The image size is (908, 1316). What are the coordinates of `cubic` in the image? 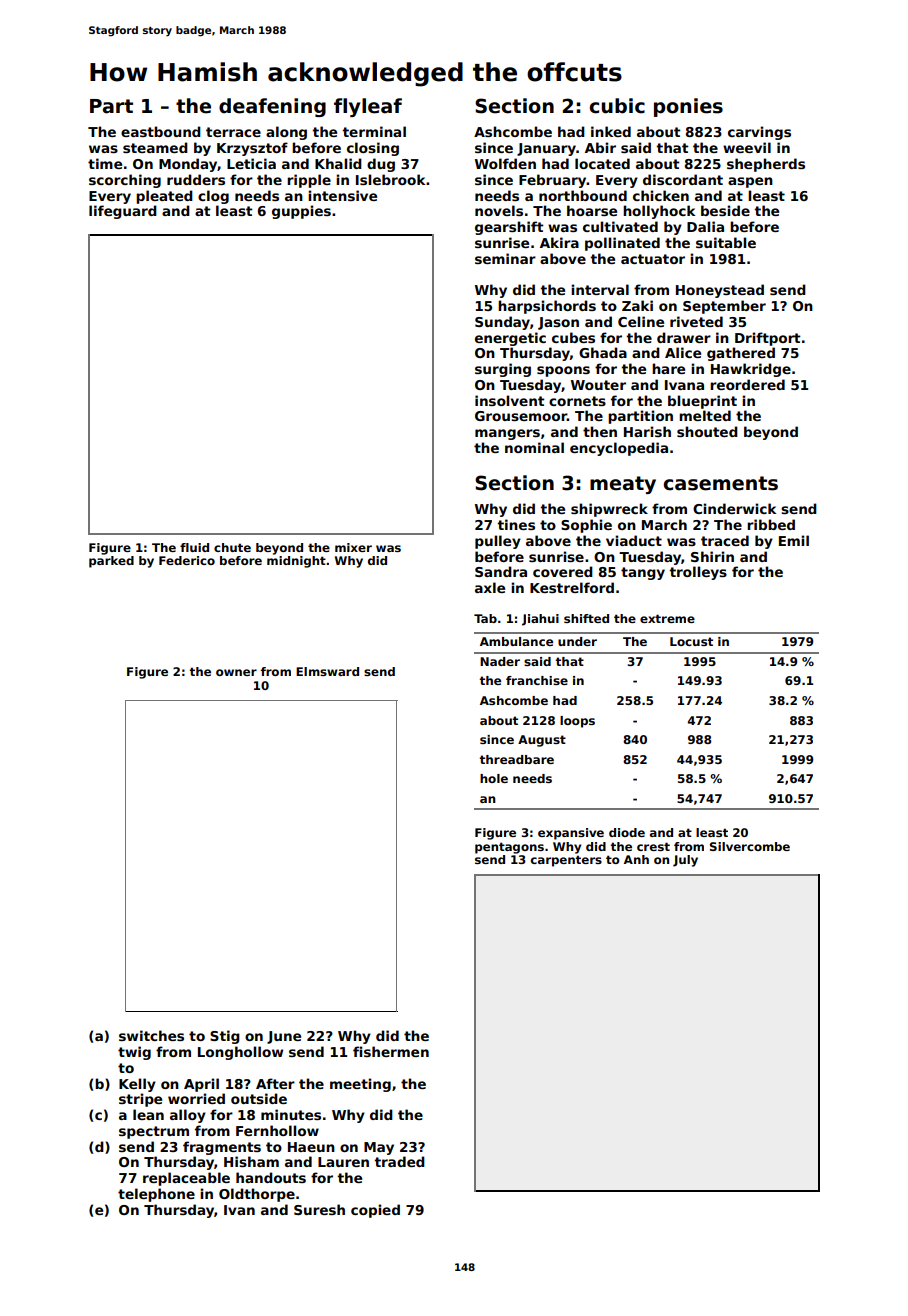 It's located at (617, 106).
